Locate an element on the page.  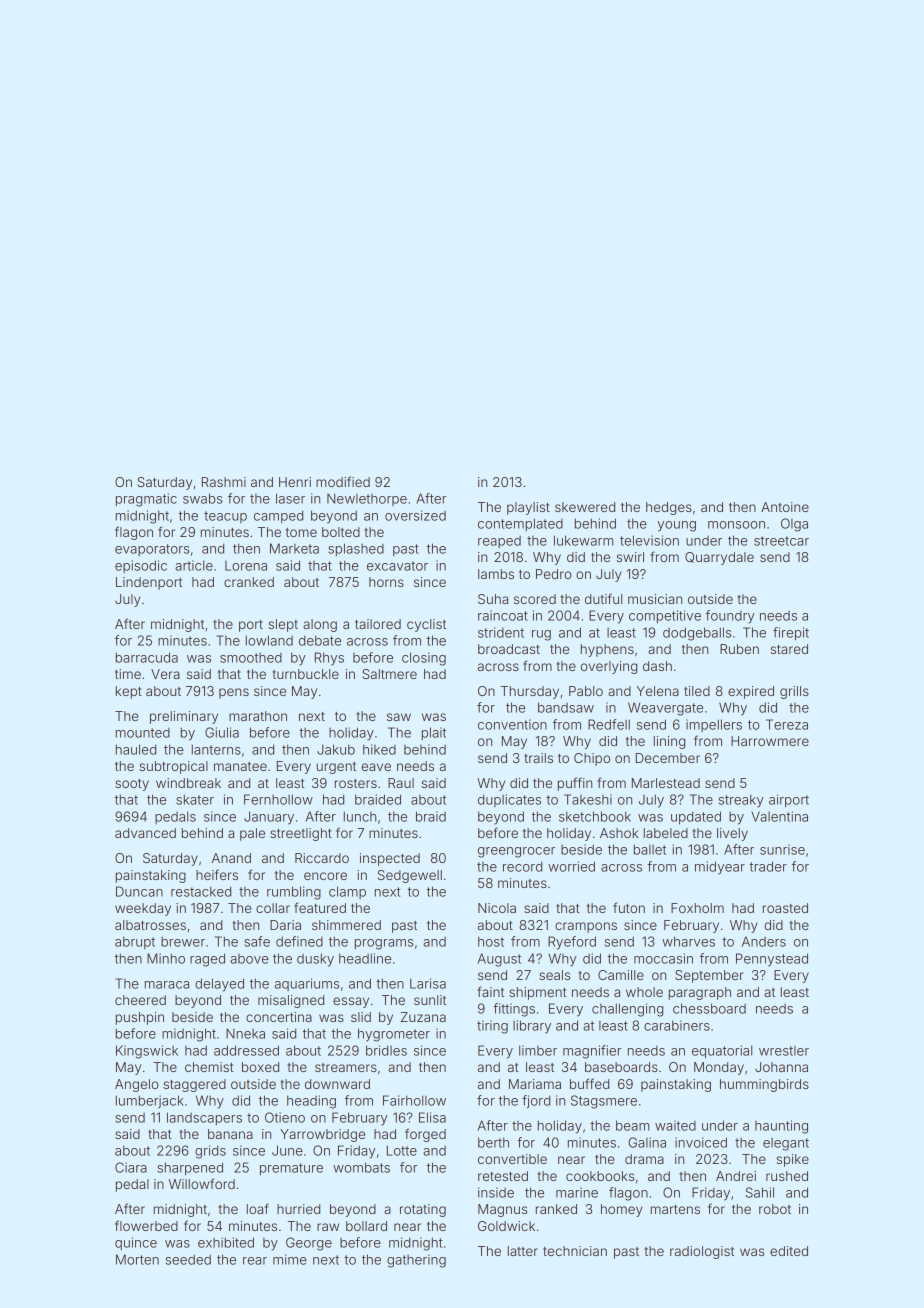
hauled is located at coordinates (136, 749).
